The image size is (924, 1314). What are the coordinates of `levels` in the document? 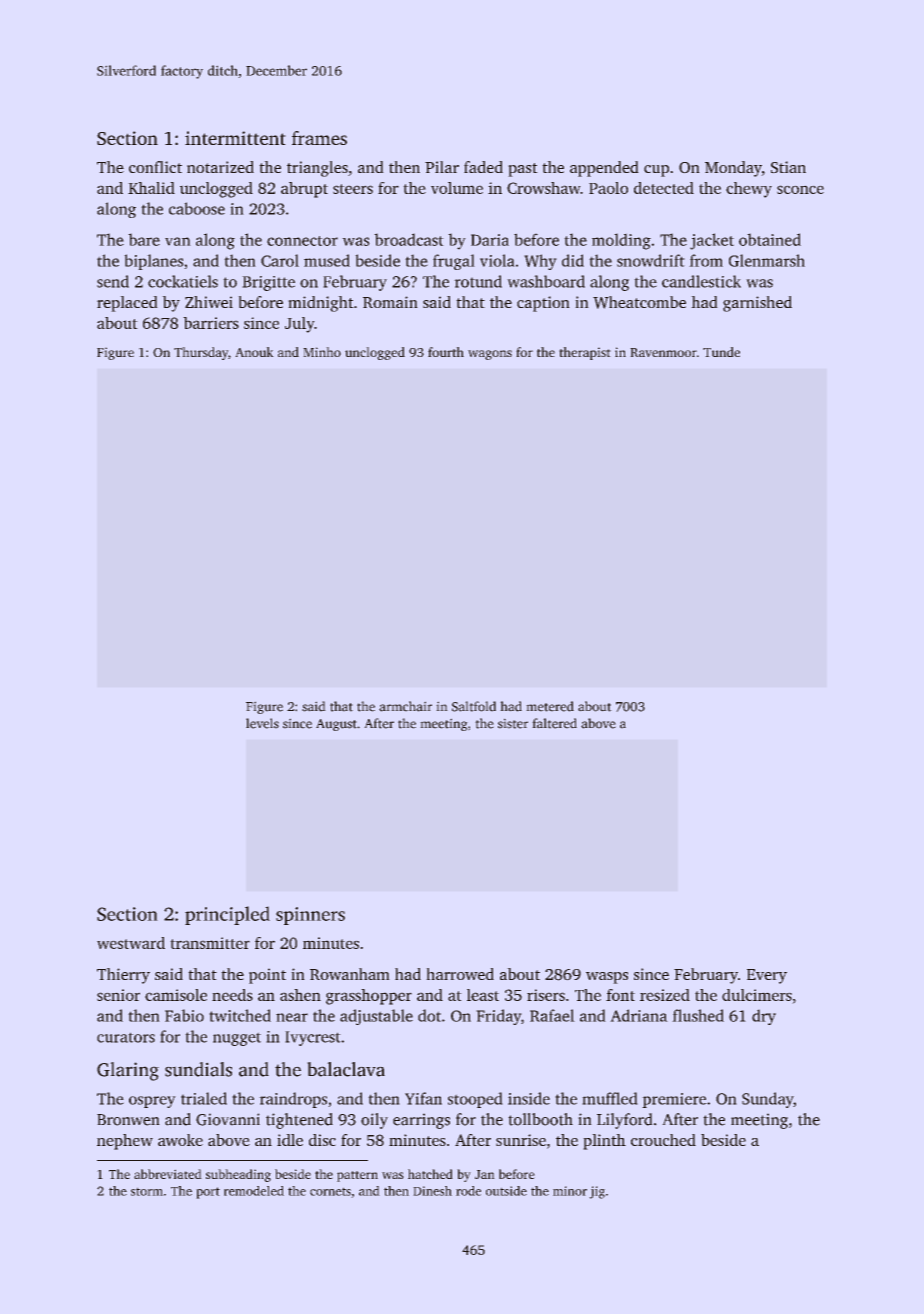 It's located at (262, 723).
